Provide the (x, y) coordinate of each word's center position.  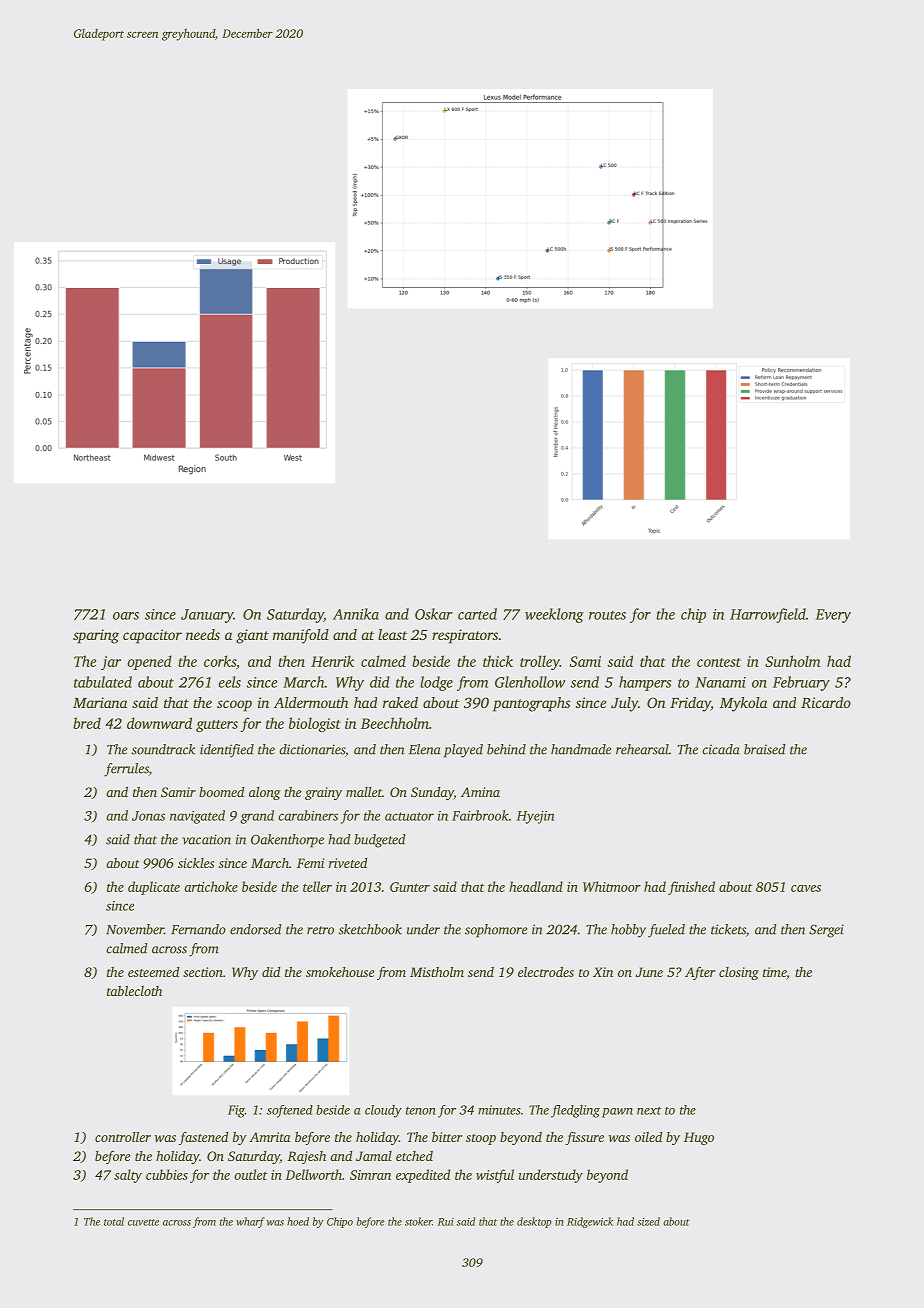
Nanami (720, 682)
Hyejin (535, 817)
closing (739, 973)
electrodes (546, 972)
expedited (423, 1176)
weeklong (554, 615)
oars (126, 616)
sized (648, 1221)
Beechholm (395, 723)
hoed (298, 1221)
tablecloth (134, 991)
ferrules (126, 770)
